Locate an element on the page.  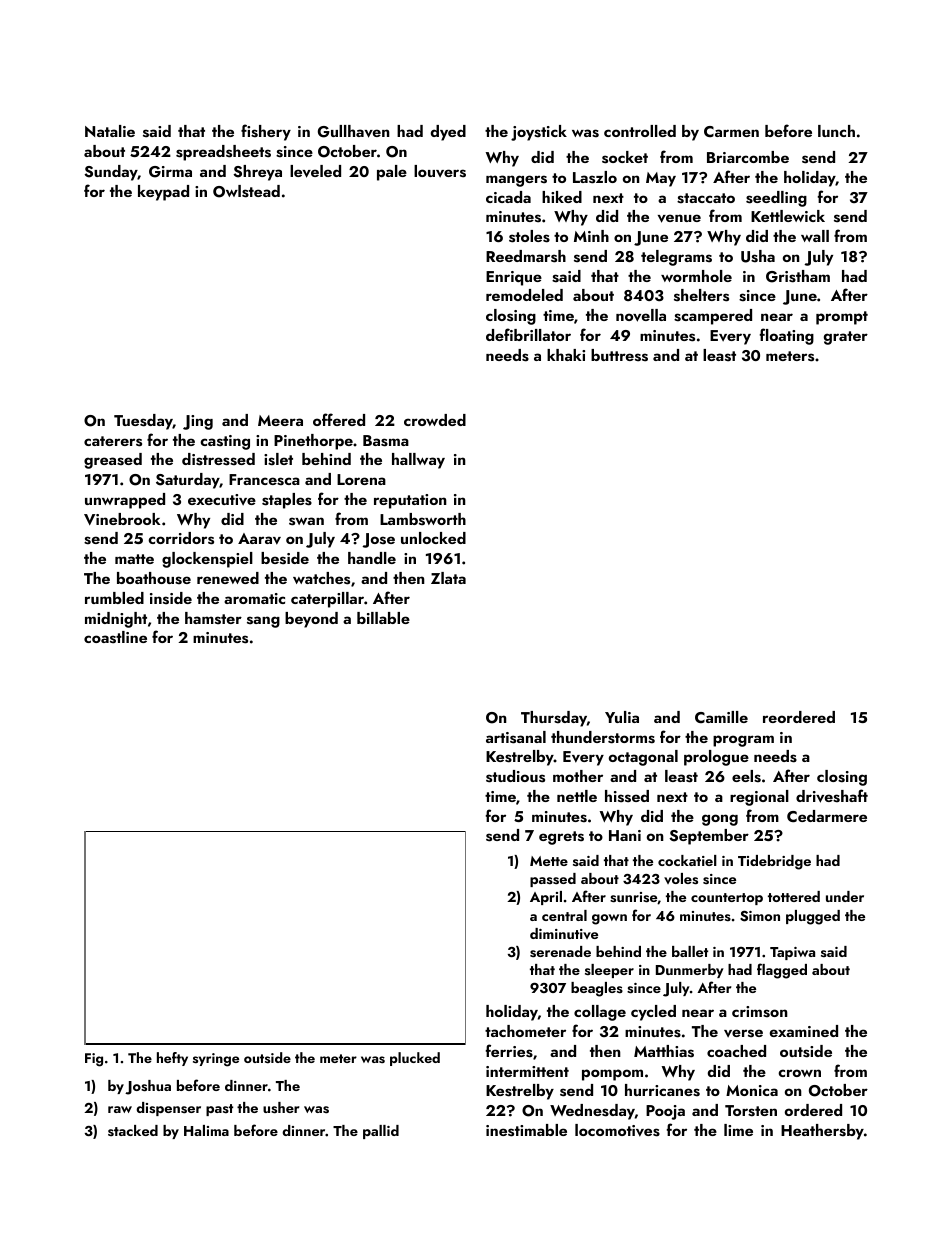
beyond is located at coordinates (311, 620).
